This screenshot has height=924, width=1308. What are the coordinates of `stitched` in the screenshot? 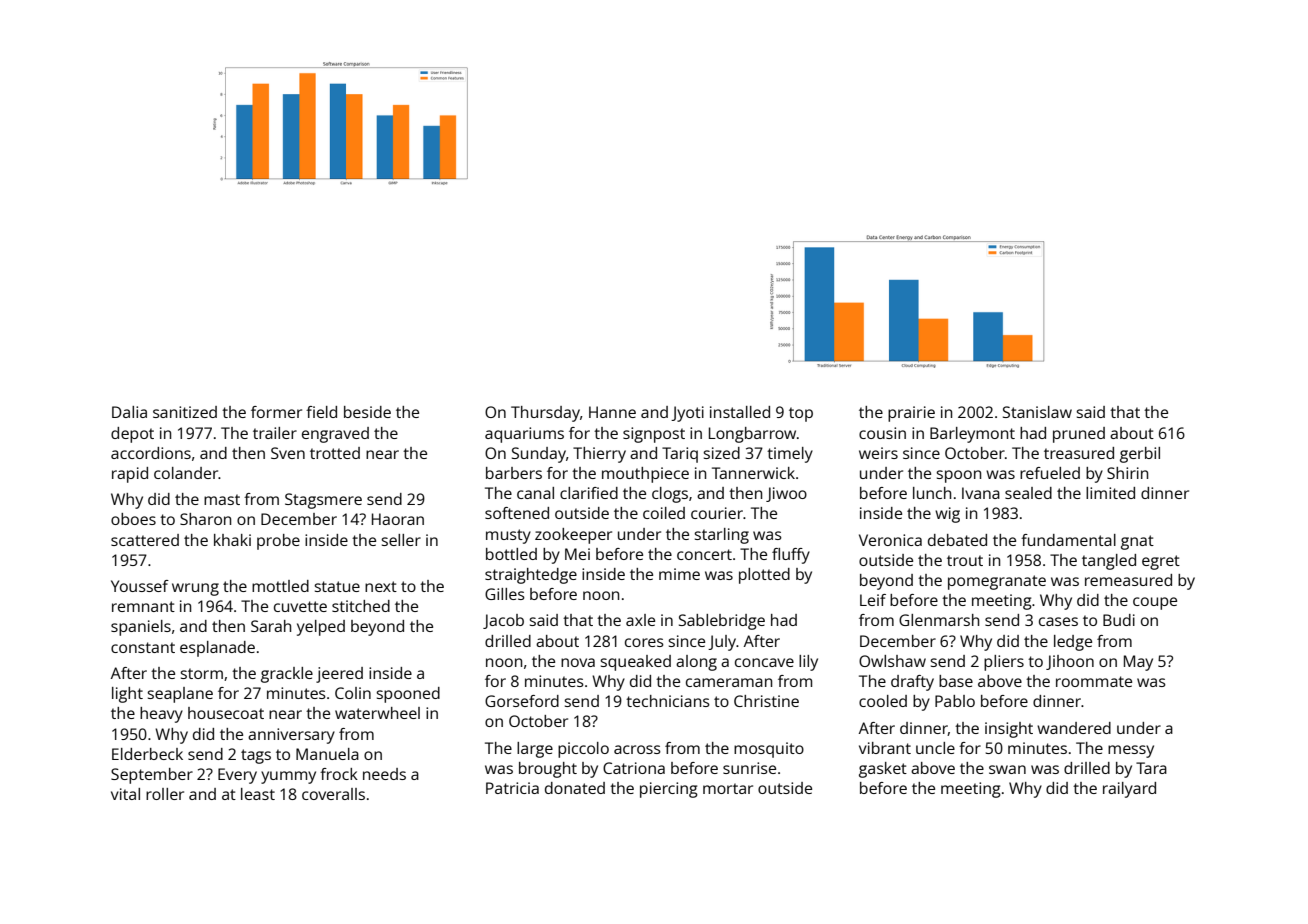 It's located at (361, 606).
